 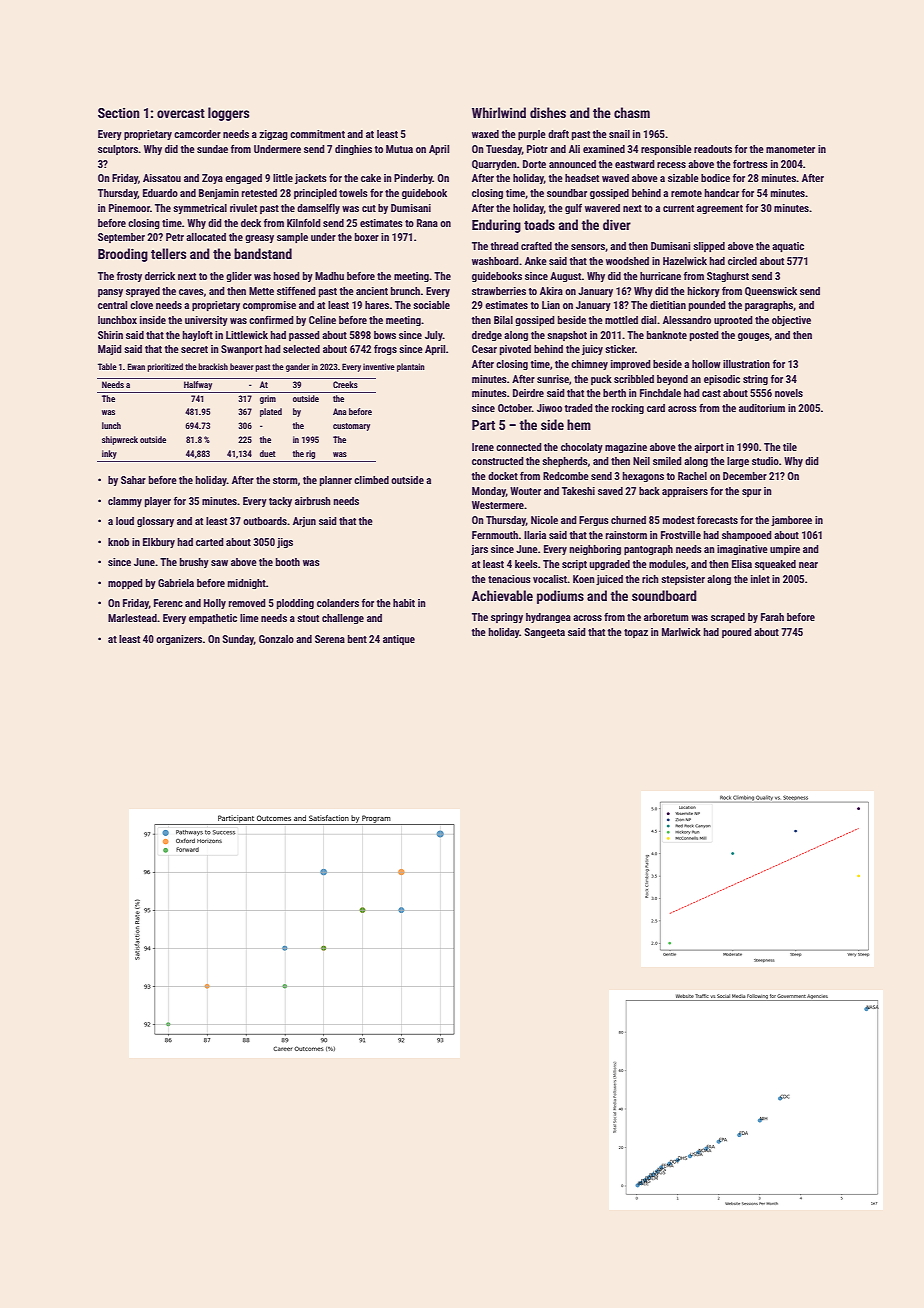 What do you see at coordinates (194, 563) in the image?
I see `brushy` at bounding box center [194, 563].
